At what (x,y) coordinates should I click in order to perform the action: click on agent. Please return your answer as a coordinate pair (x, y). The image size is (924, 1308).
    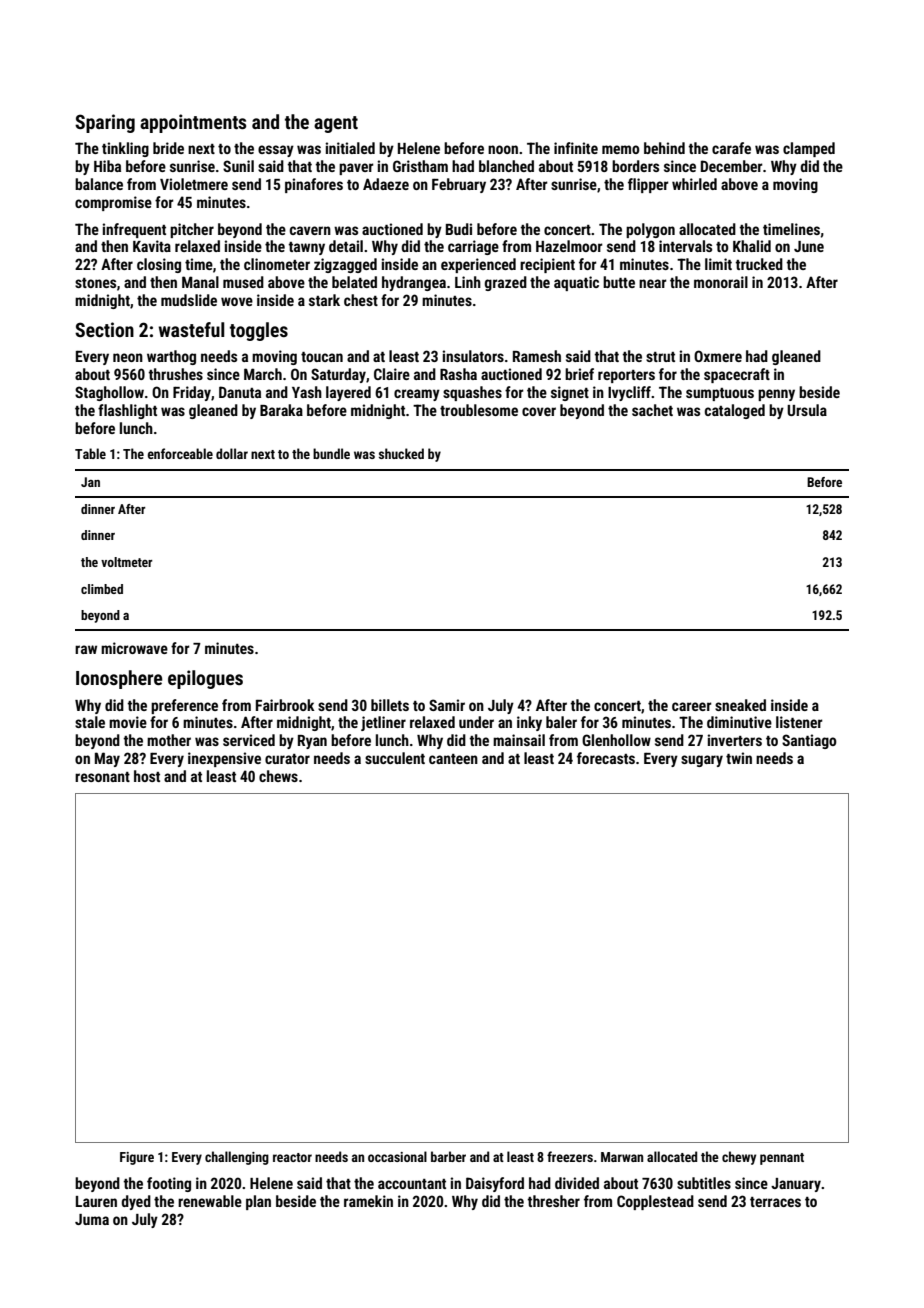
    Looking at the image, I should click on (336, 124).
